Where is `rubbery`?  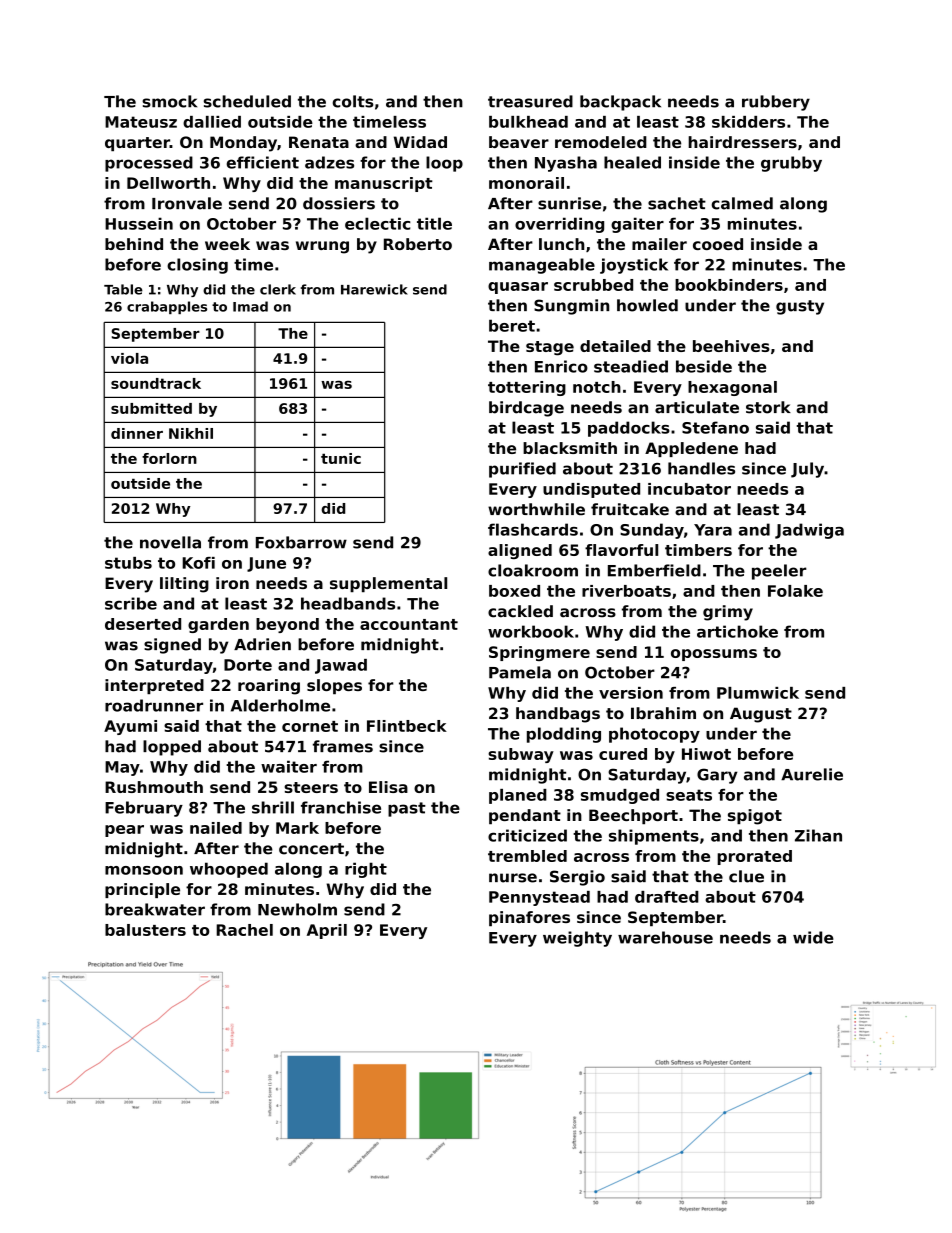
rubbery is located at coordinates (776, 103).
